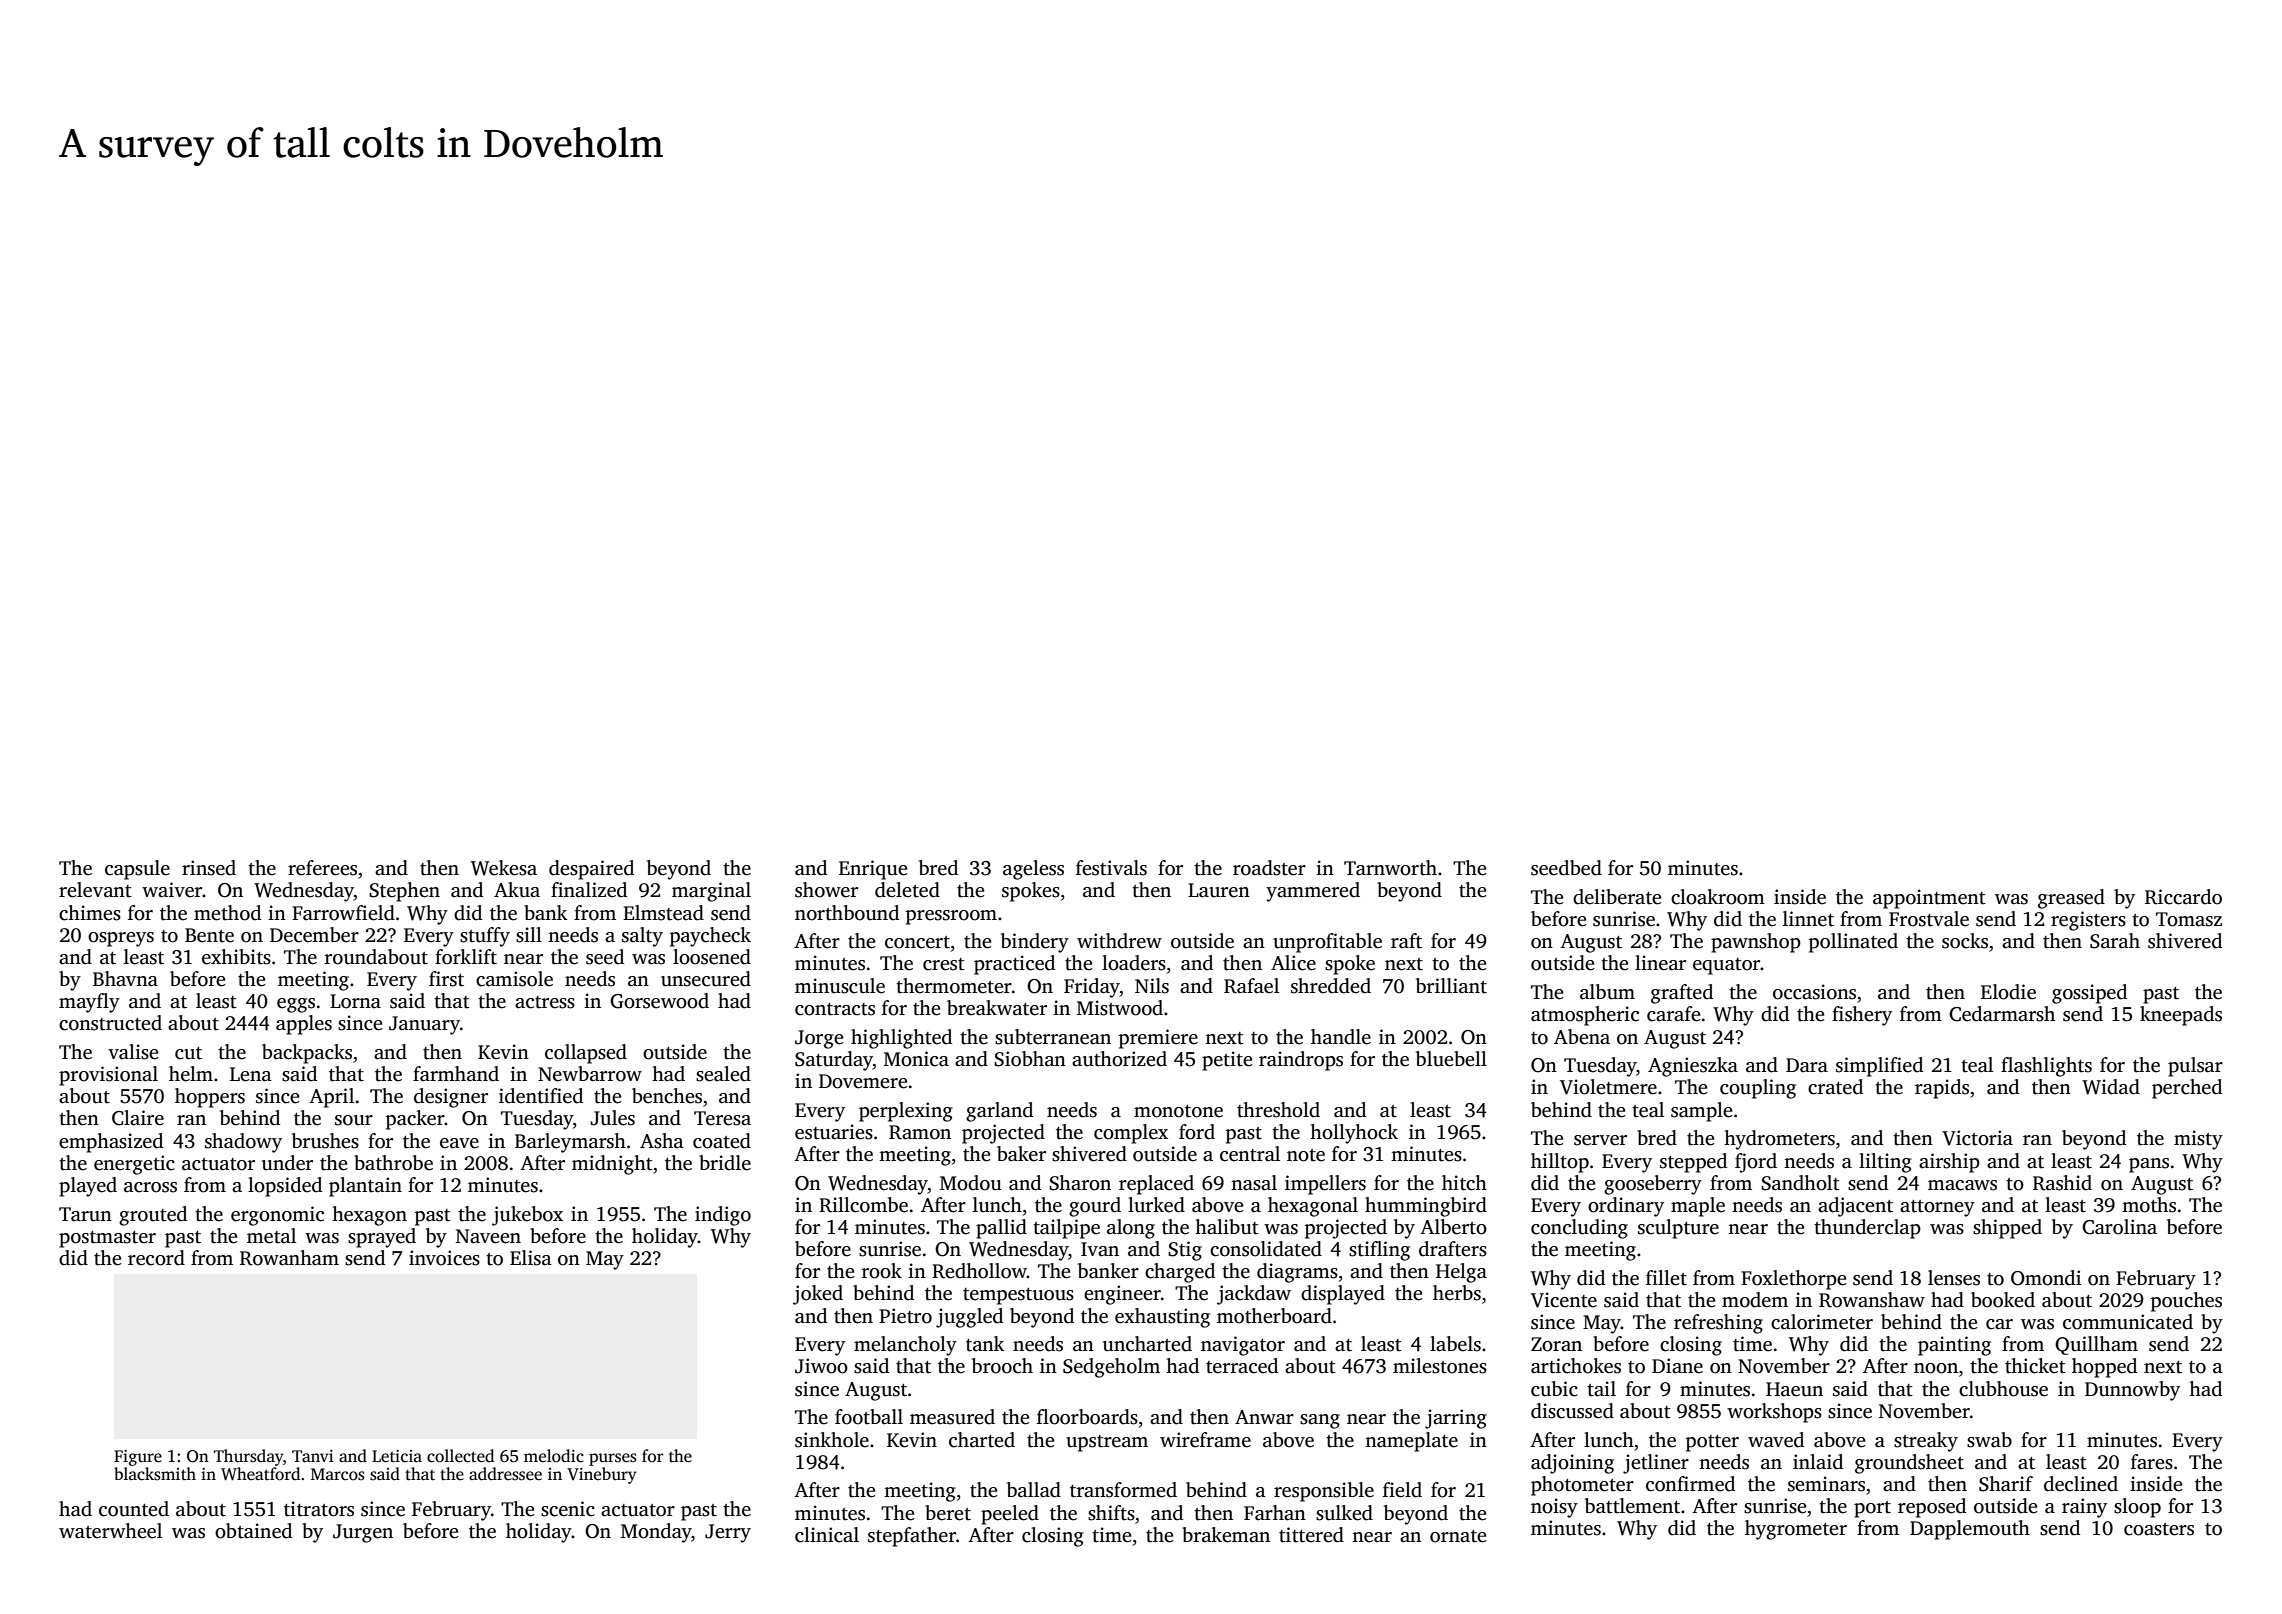 The image size is (2282, 1614). What do you see at coordinates (1379, 1251) in the screenshot?
I see `stifling` at bounding box center [1379, 1251].
